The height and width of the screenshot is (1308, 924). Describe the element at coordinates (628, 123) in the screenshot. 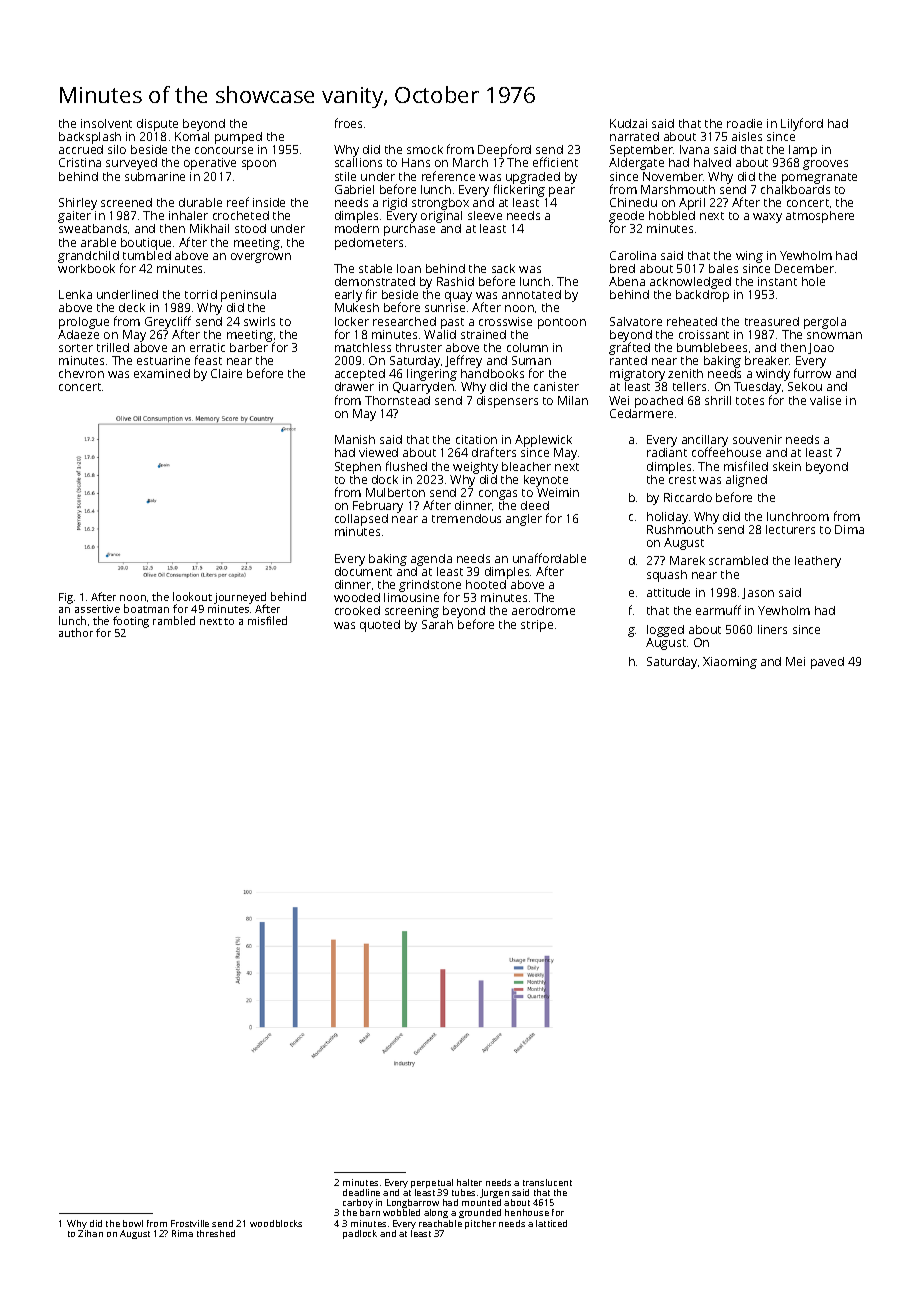

I see `Kudzai` at that location.
